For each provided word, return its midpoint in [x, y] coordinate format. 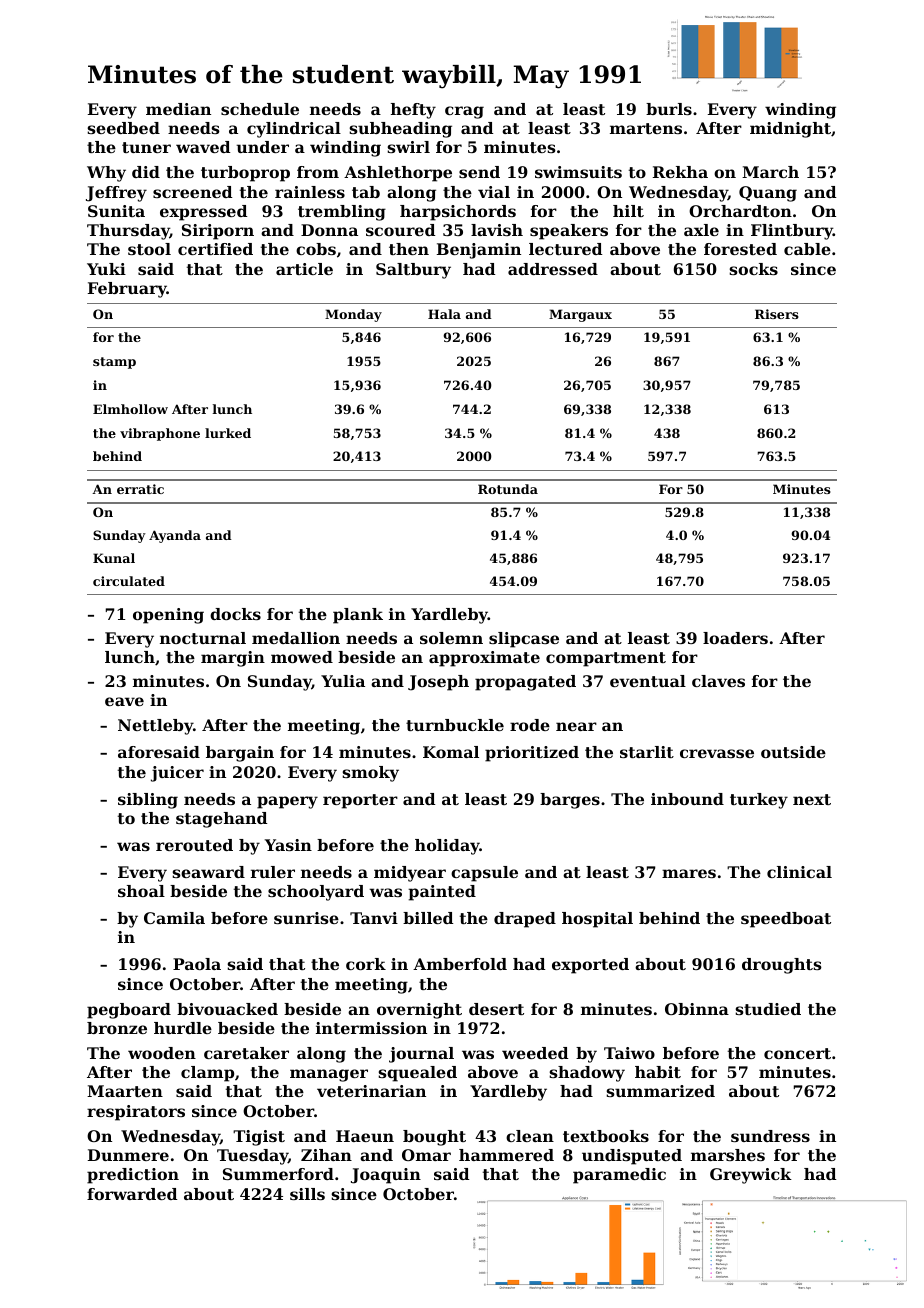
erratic [140, 489]
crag [464, 112]
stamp [114, 363]
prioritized [532, 754]
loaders [735, 638]
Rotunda [508, 489]
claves [718, 681]
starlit [647, 752]
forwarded [132, 1194]
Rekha [680, 172]
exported [590, 966]
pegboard [129, 1011]
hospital [597, 920]
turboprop [245, 174]
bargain [240, 754]
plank [358, 616]
